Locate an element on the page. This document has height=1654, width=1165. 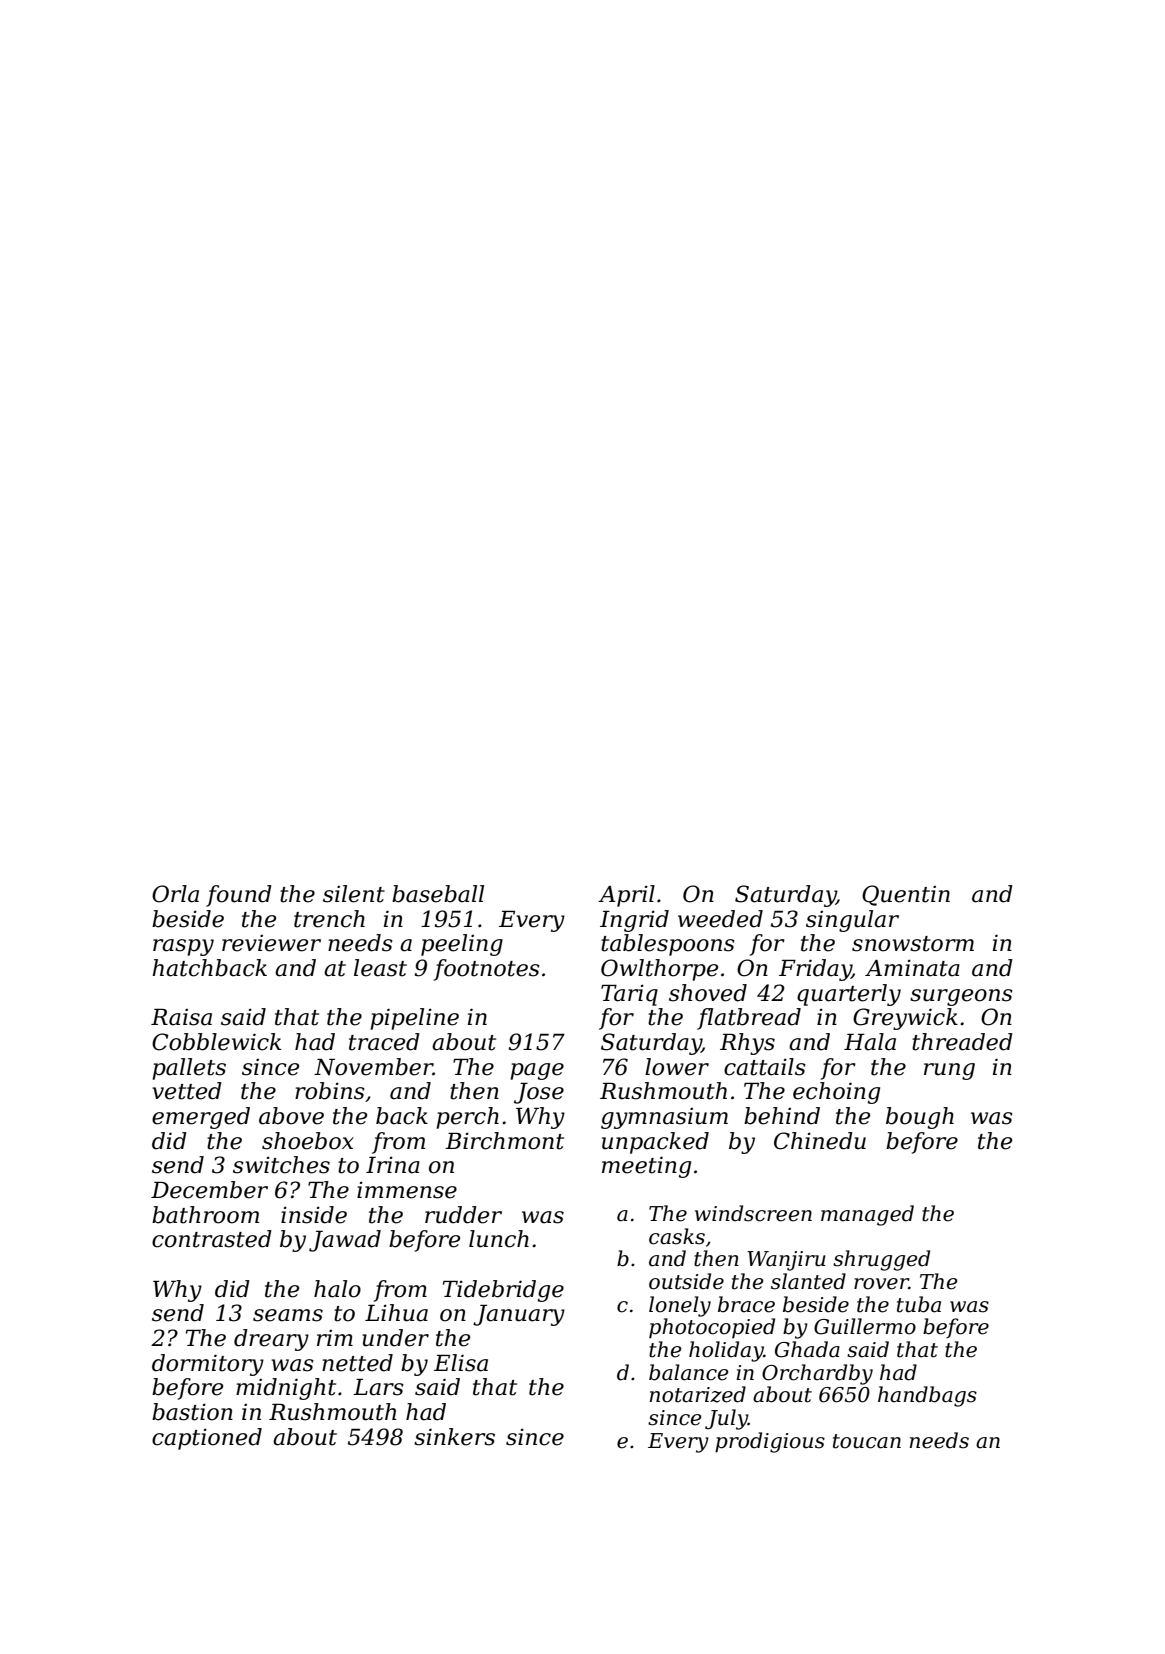
meeting is located at coordinates (646, 1167).
